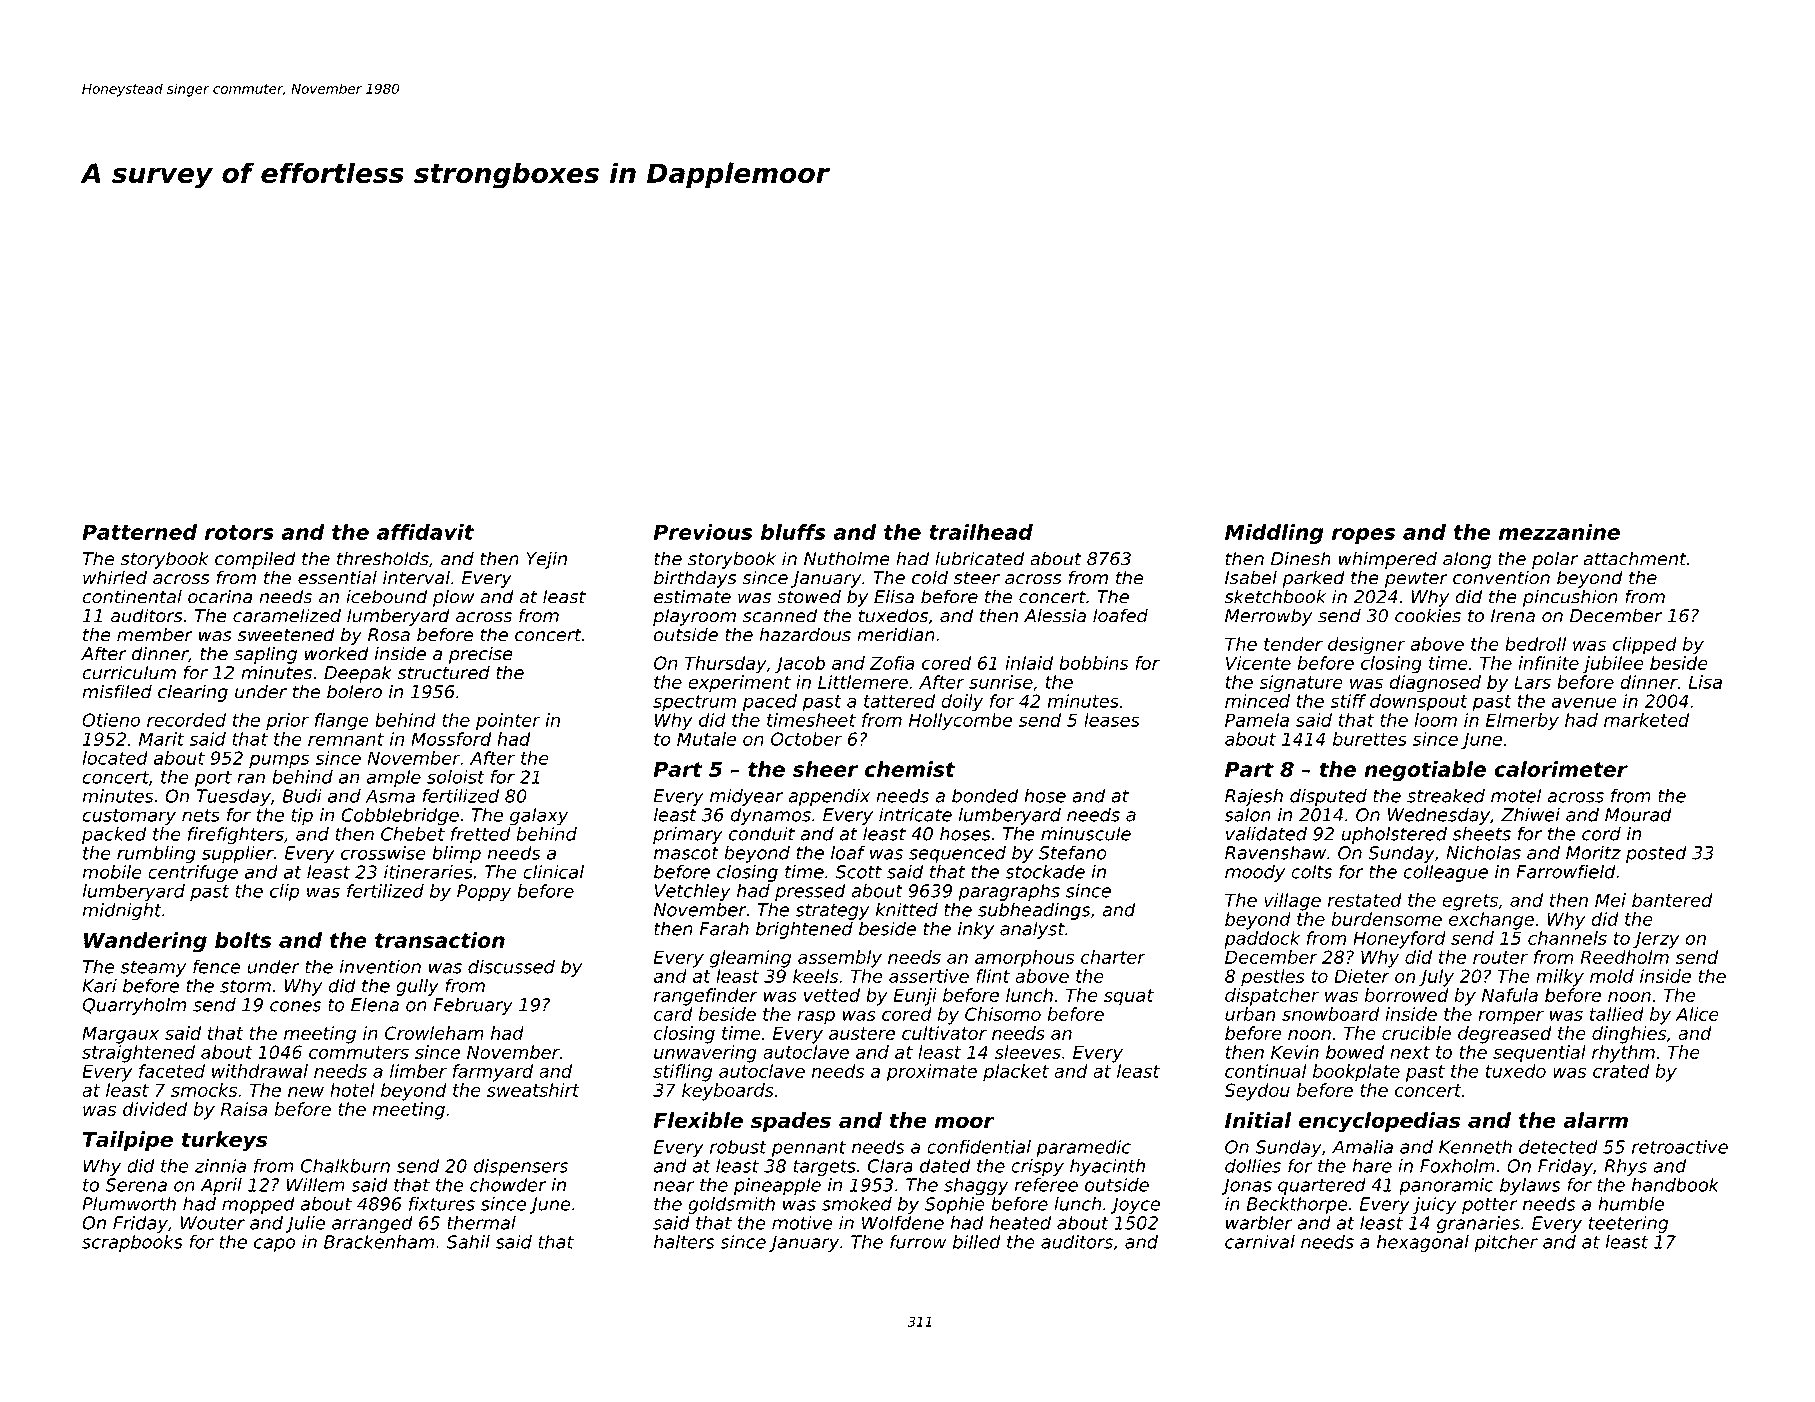 The image size is (1815, 1402). I want to click on keels, so click(816, 976).
